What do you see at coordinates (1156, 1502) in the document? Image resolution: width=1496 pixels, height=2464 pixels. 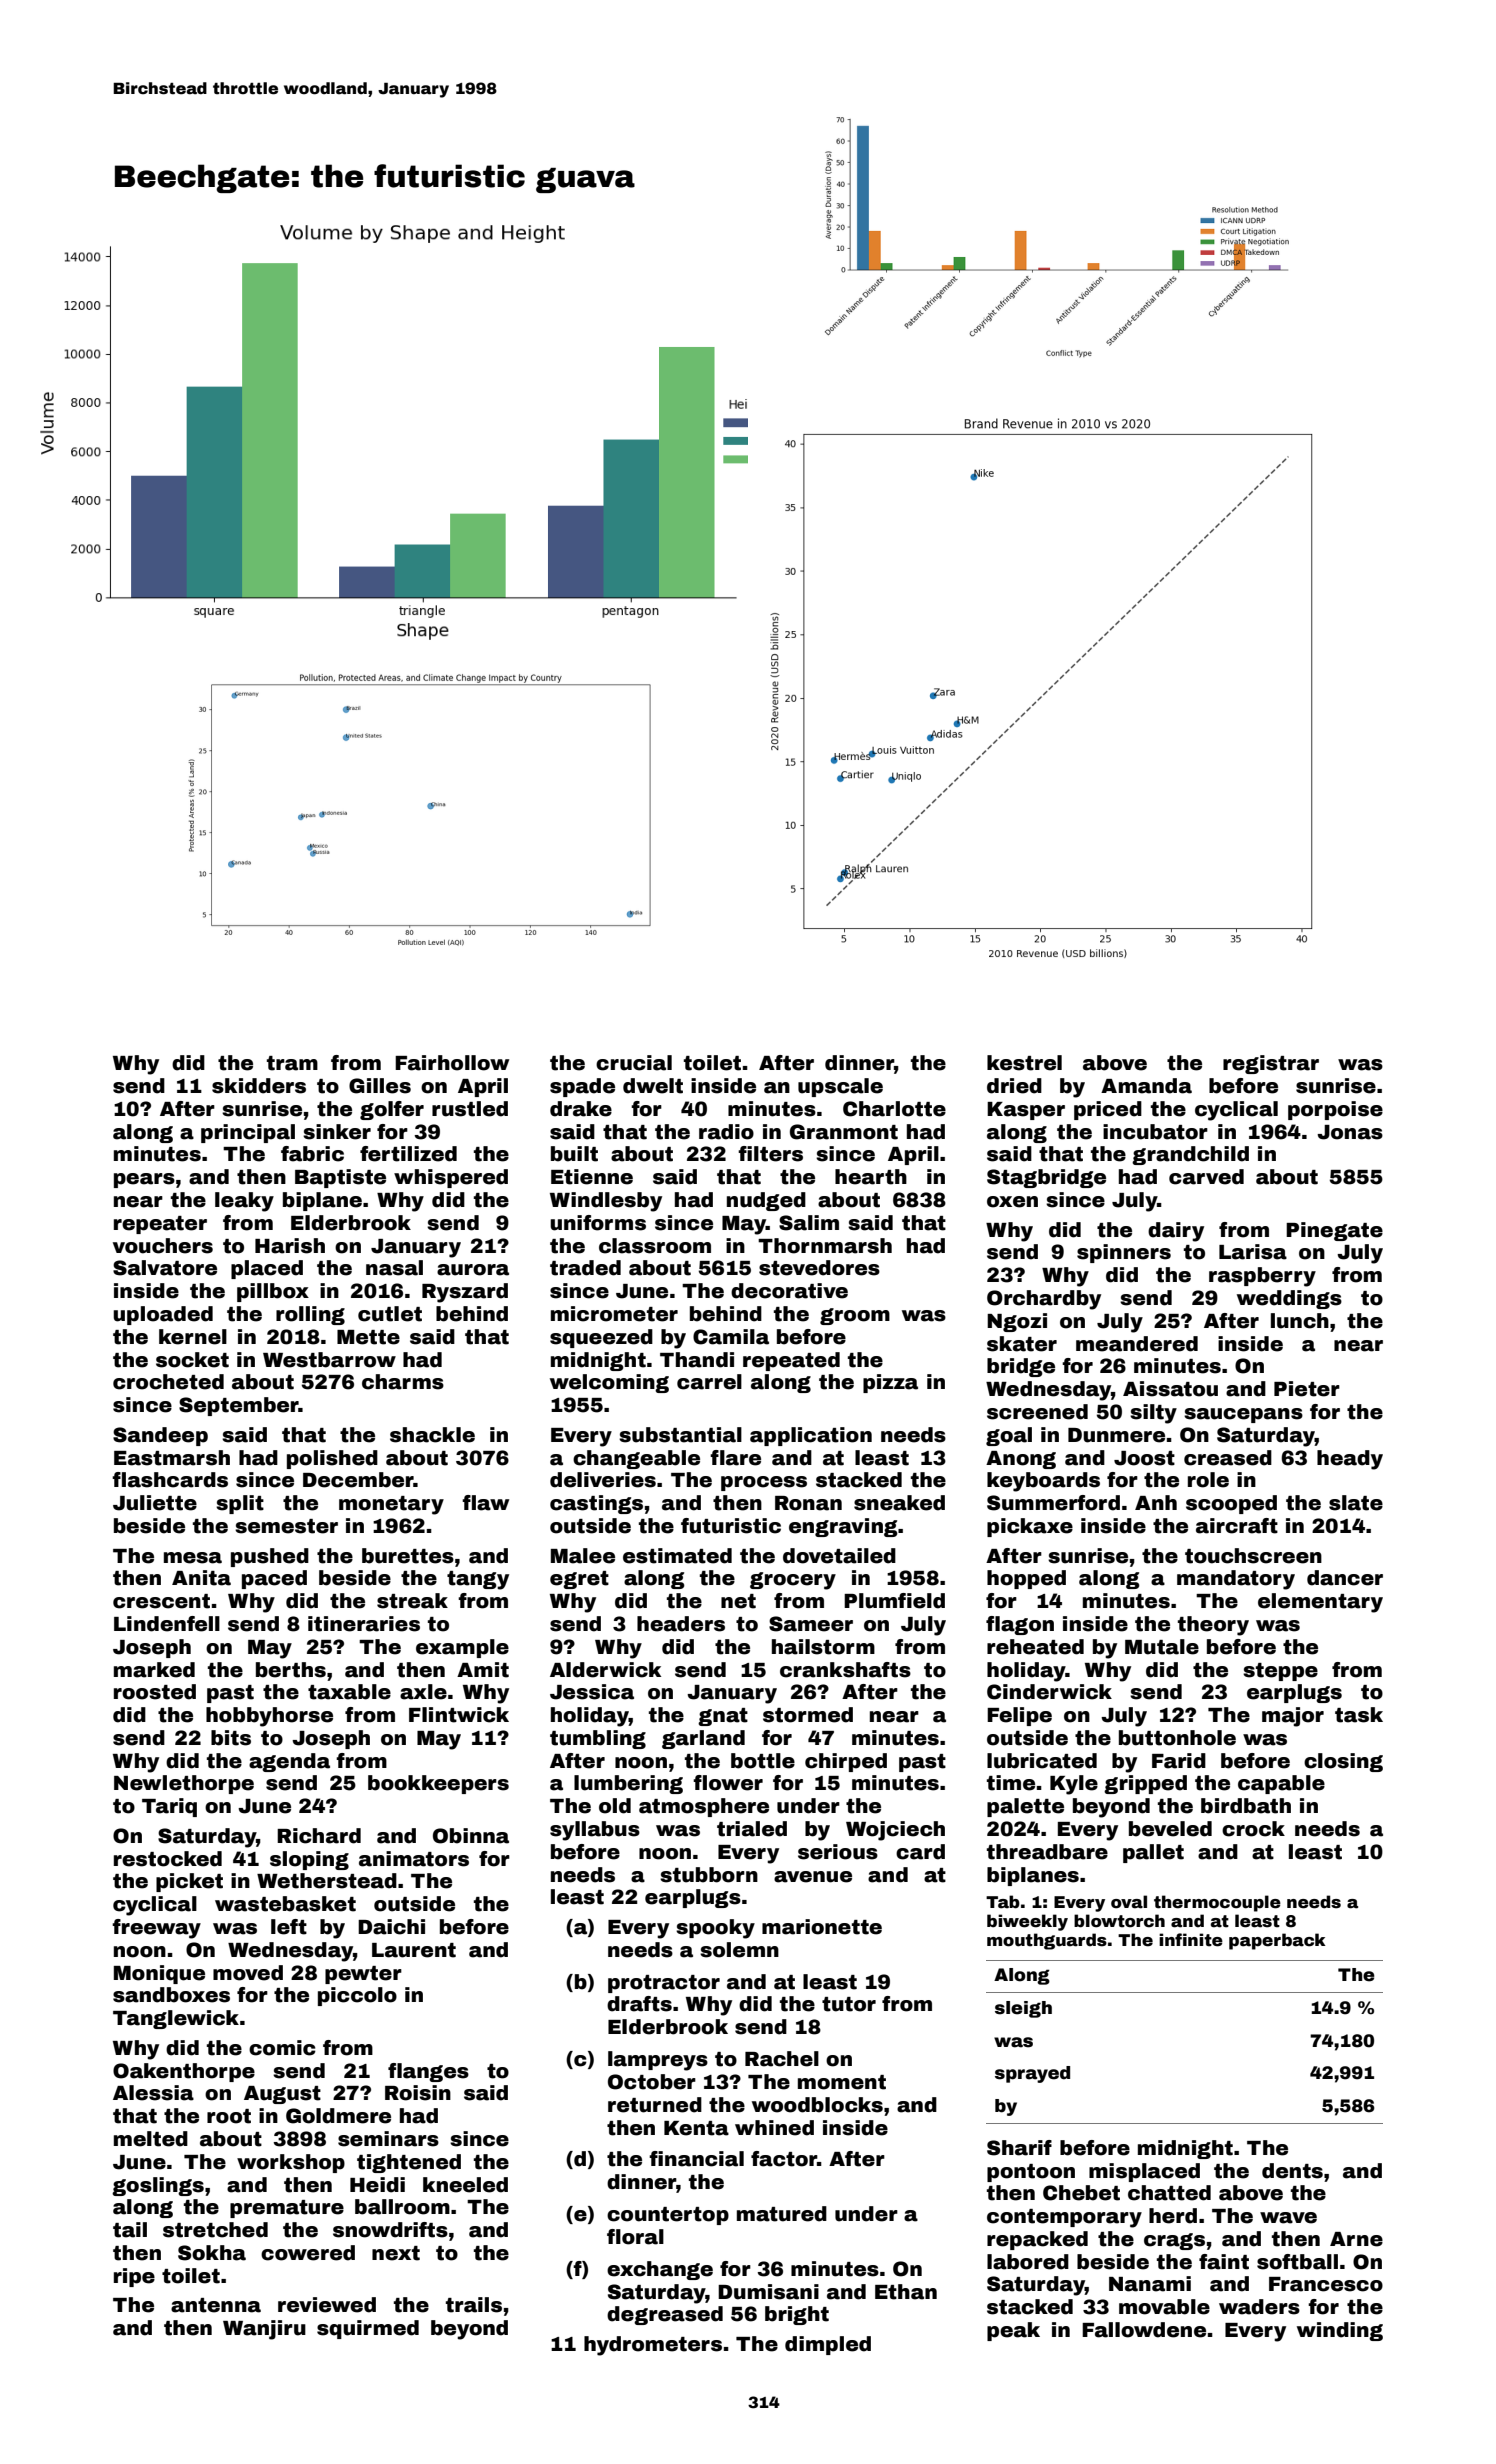 I see `Anh` at bounding box center [1156, 1502].
